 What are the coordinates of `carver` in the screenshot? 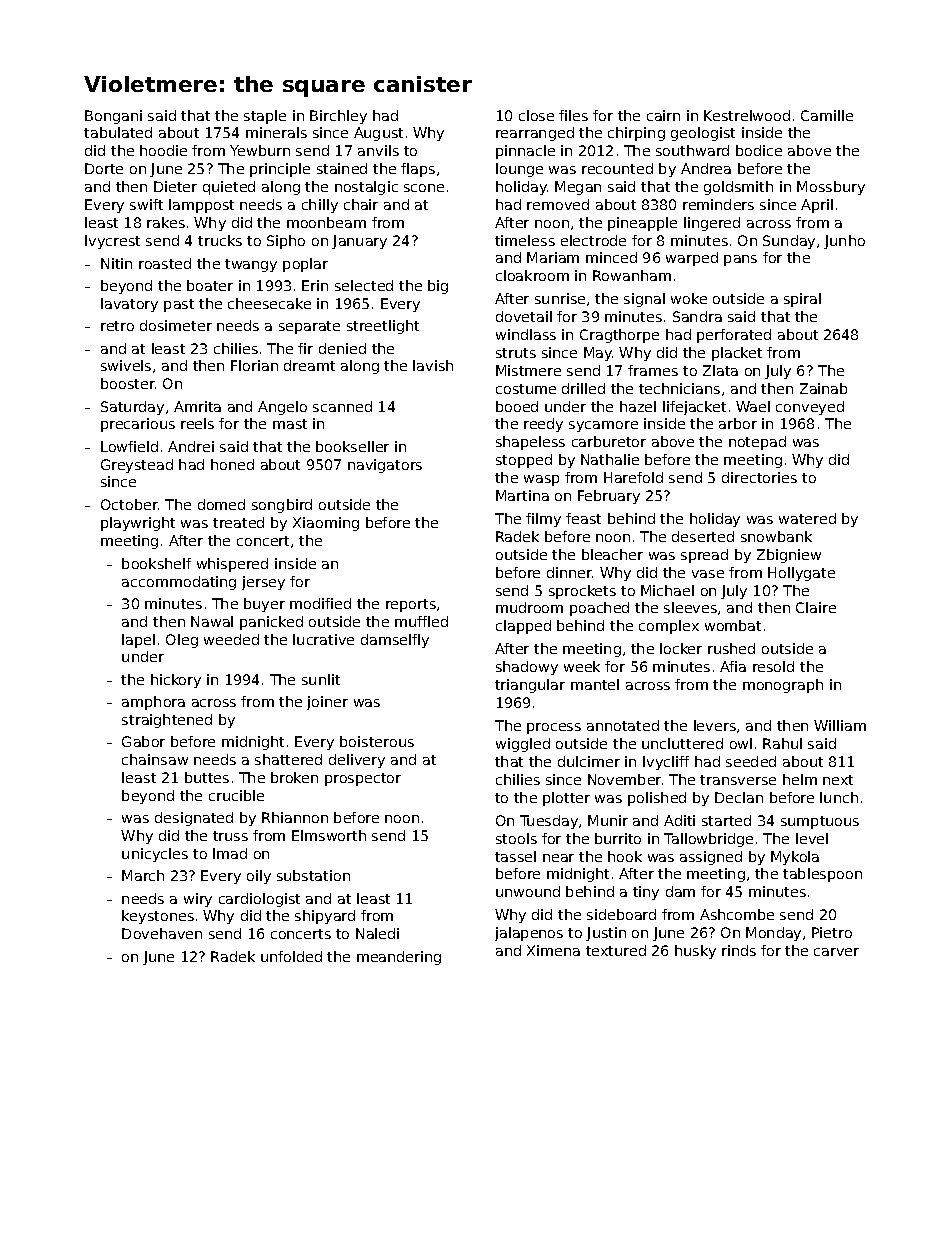 It's located at (836, 952).
